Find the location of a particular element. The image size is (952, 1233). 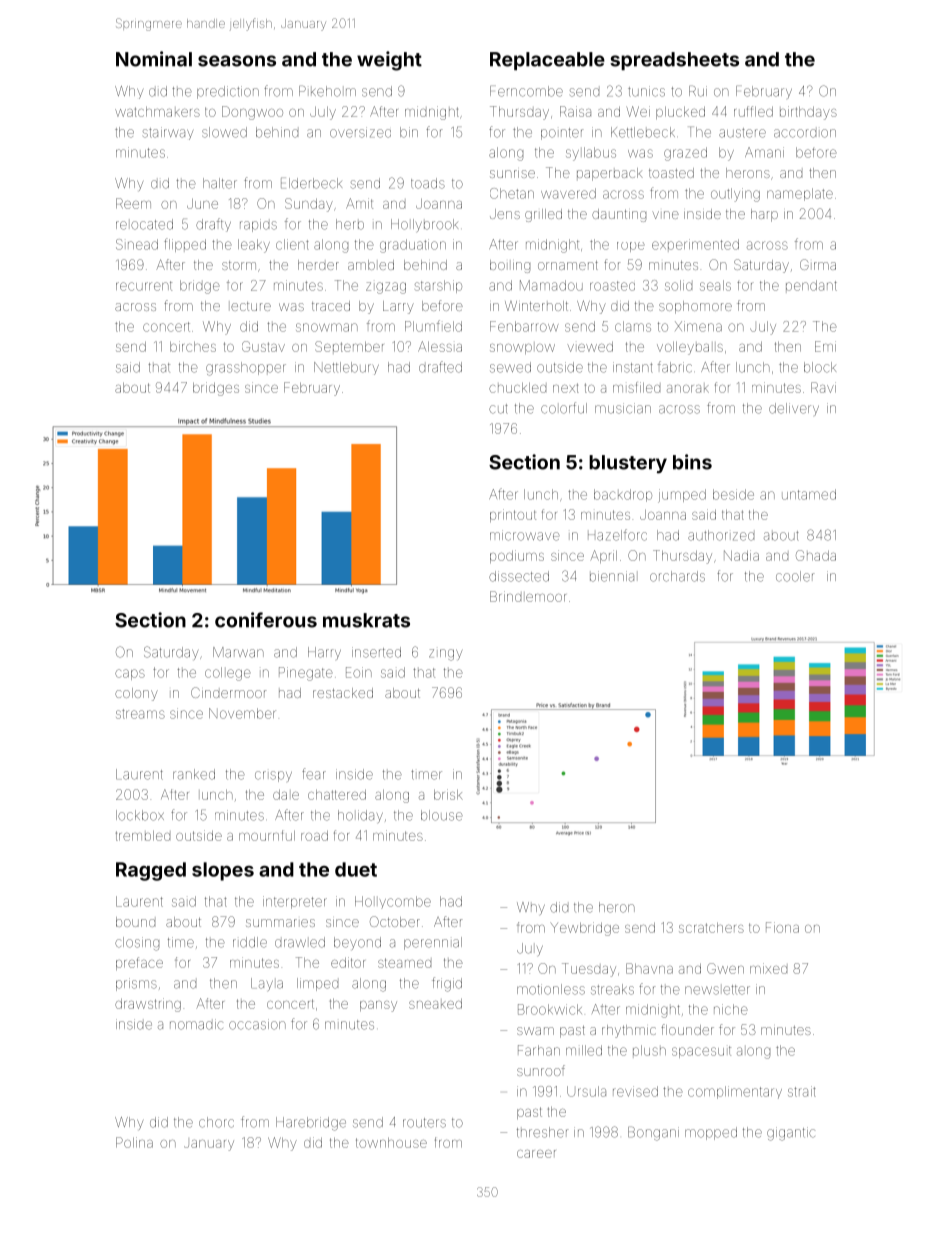

Polina is located at coordinates (134, 1142).
